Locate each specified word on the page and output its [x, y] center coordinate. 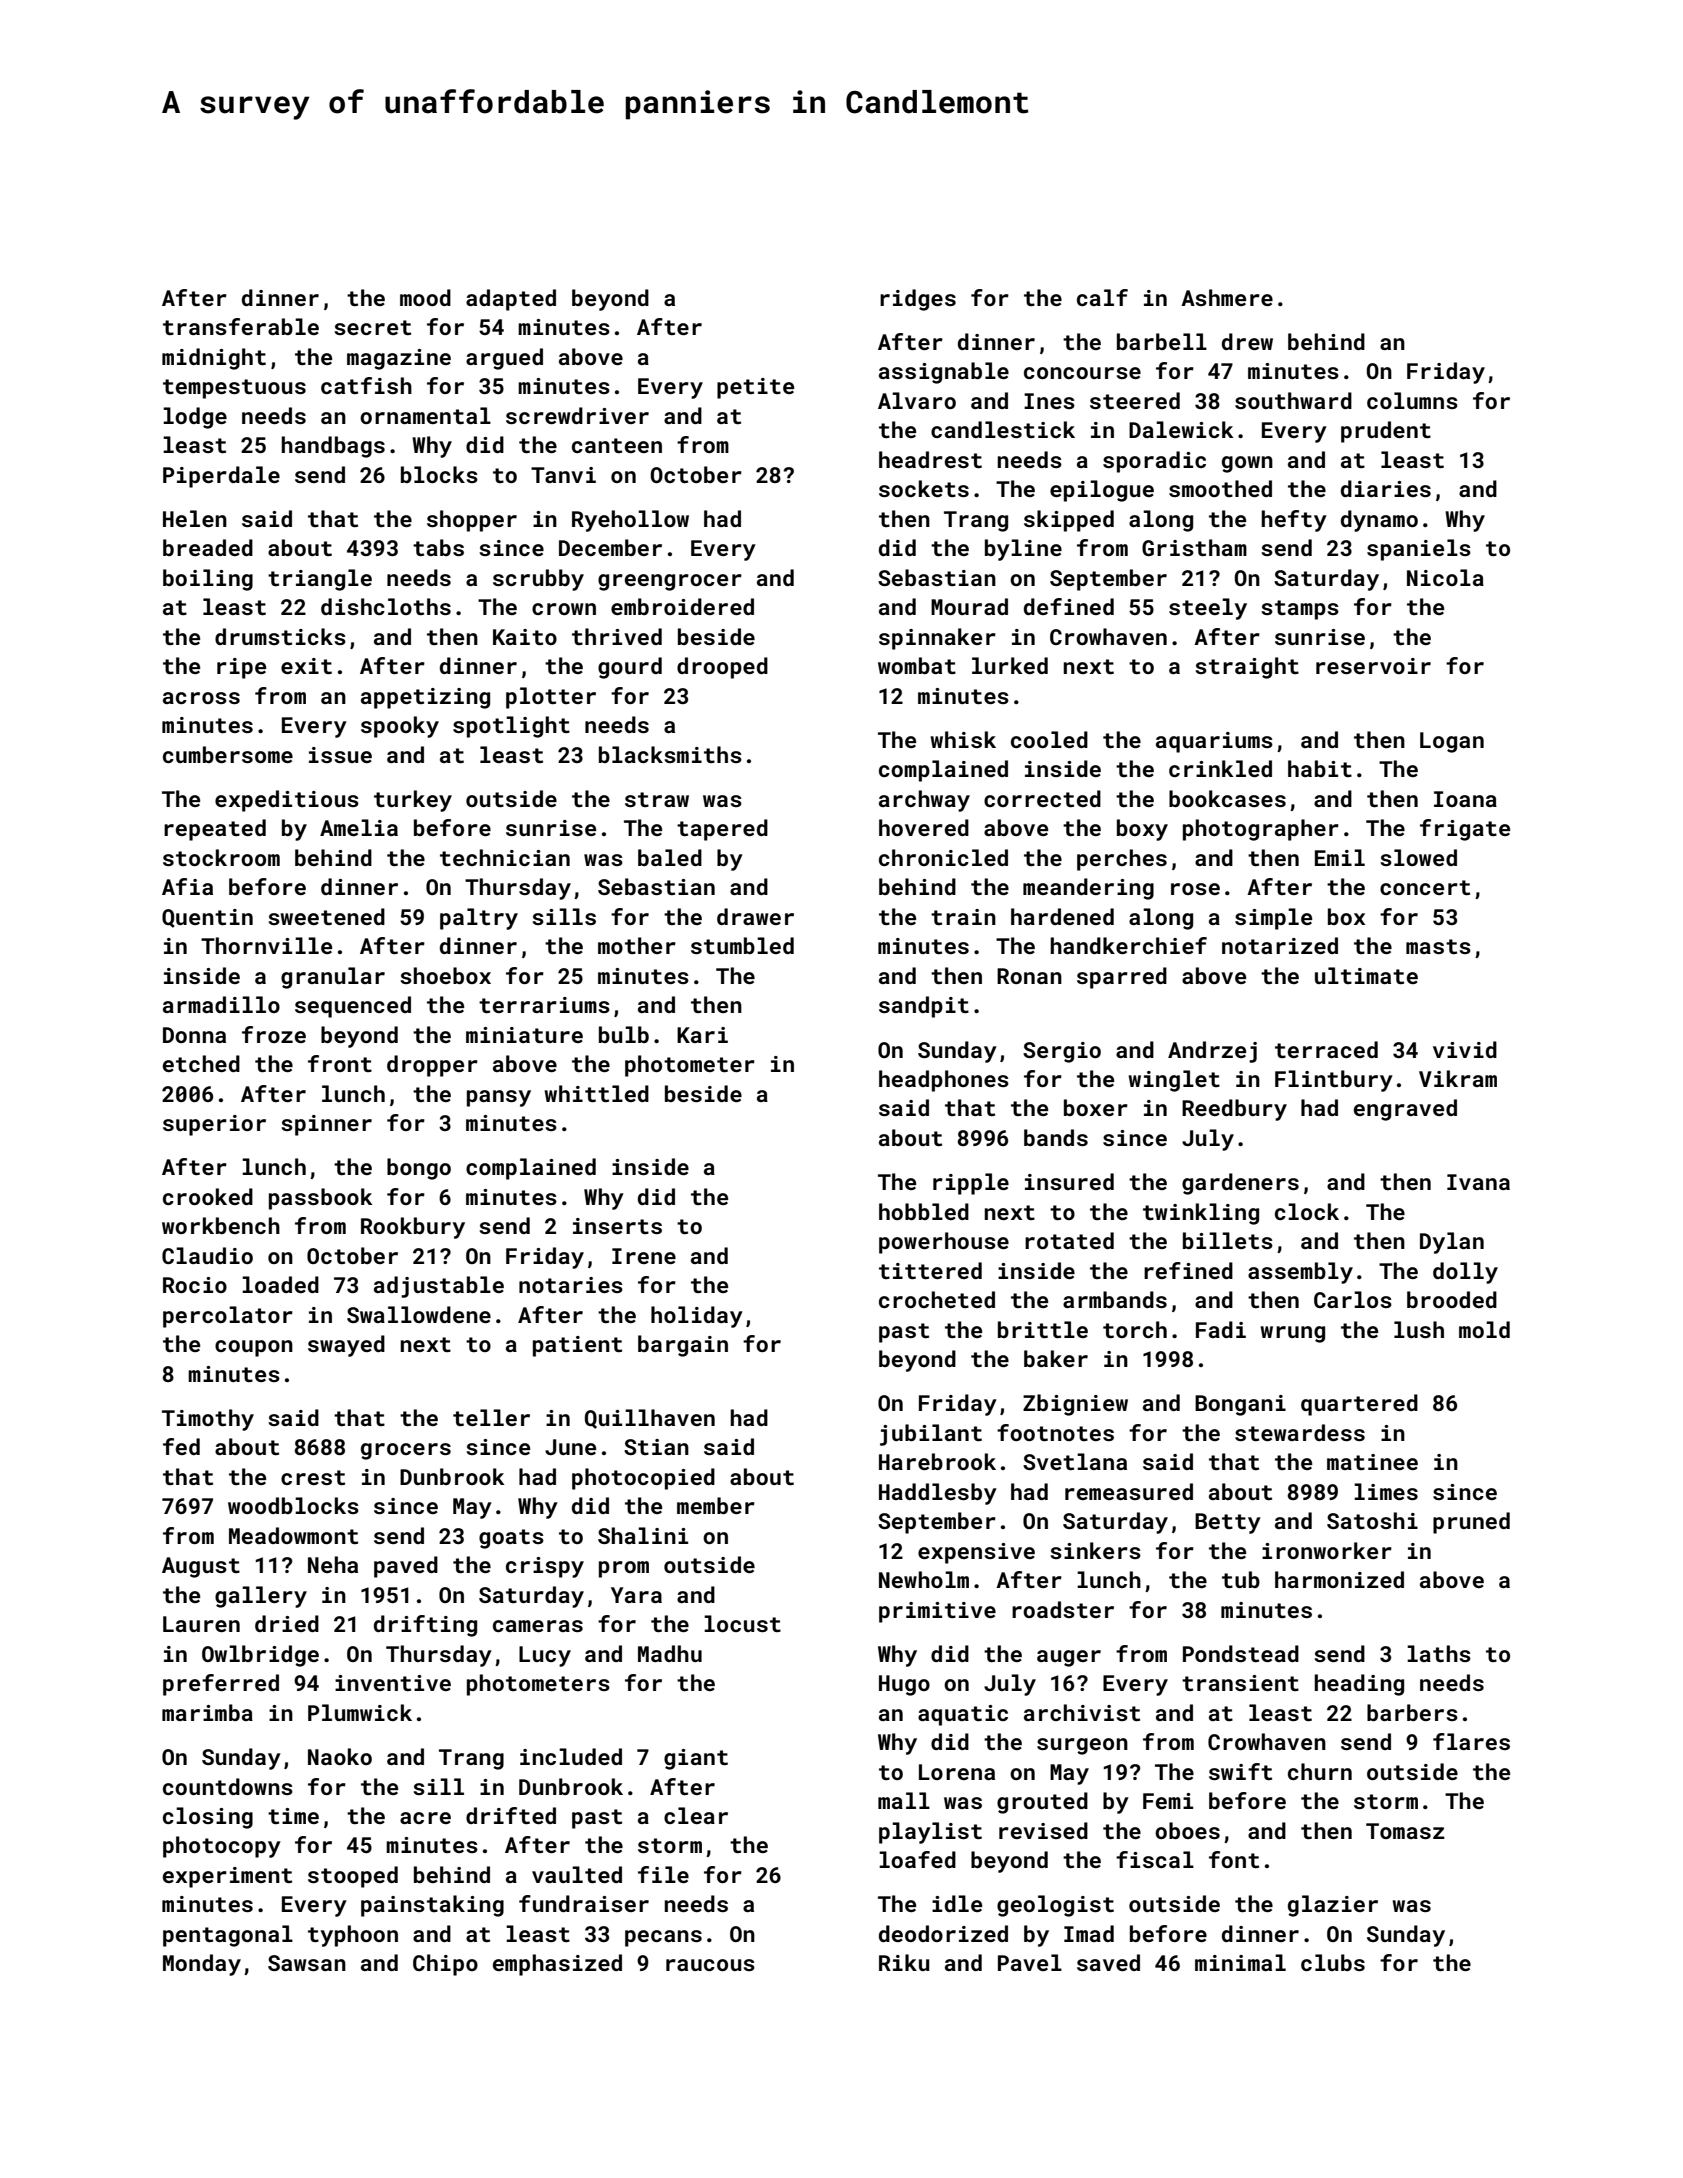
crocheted [937, 1299]
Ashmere [1227, 297]
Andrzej [1212, 1052]
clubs [1333, 1962]
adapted [511, 300]
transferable [241, 326]
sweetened [326, 916]
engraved [1405, 1110]
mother [637, 945]
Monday [202, 1965]
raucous [710, 1965]
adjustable [439, 1287]
